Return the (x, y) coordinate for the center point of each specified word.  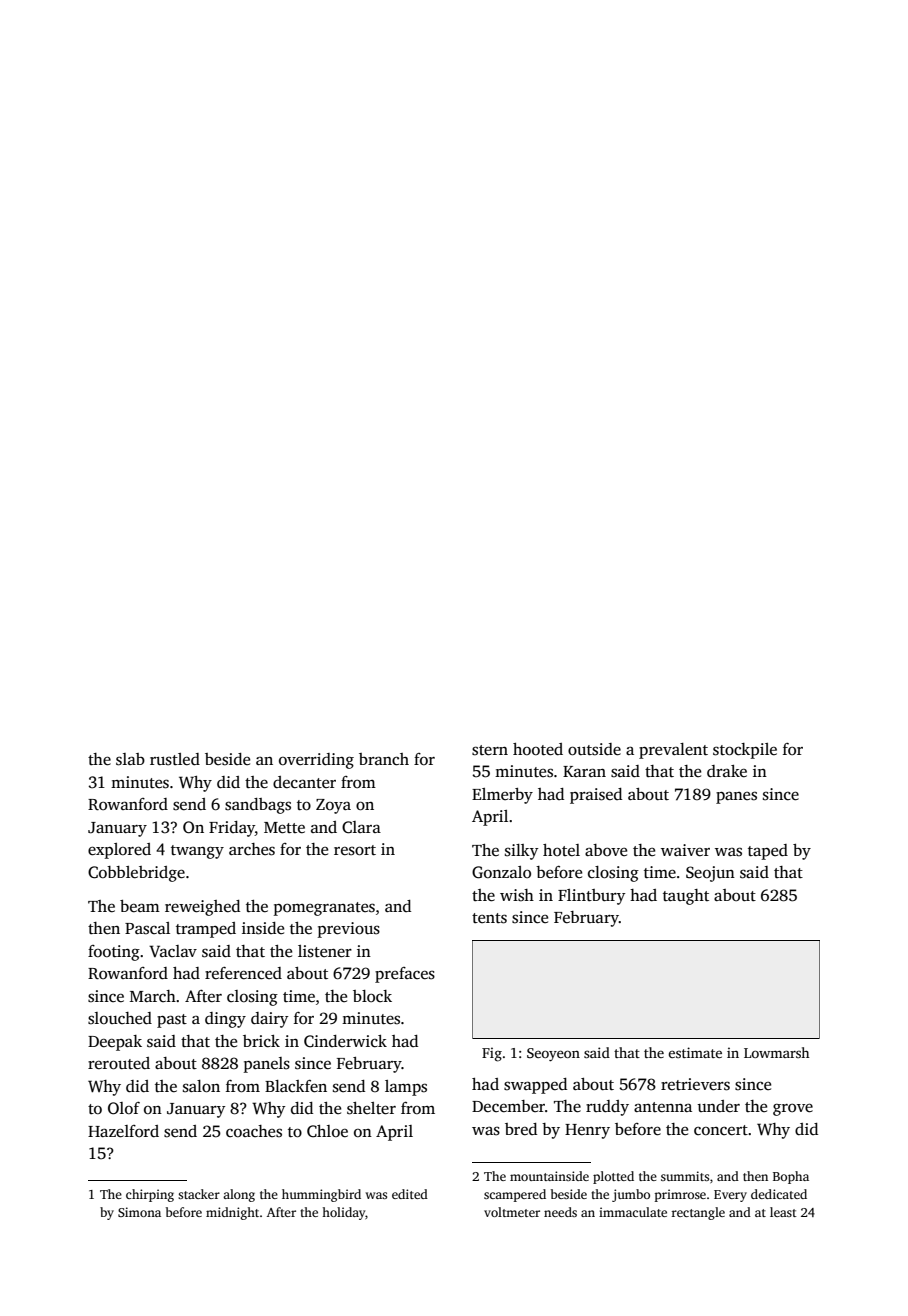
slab (130, 759)
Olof (124, 1108)
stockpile (745, 751)
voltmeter (512, 1212)
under (718, 1106)
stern (490, 750)
